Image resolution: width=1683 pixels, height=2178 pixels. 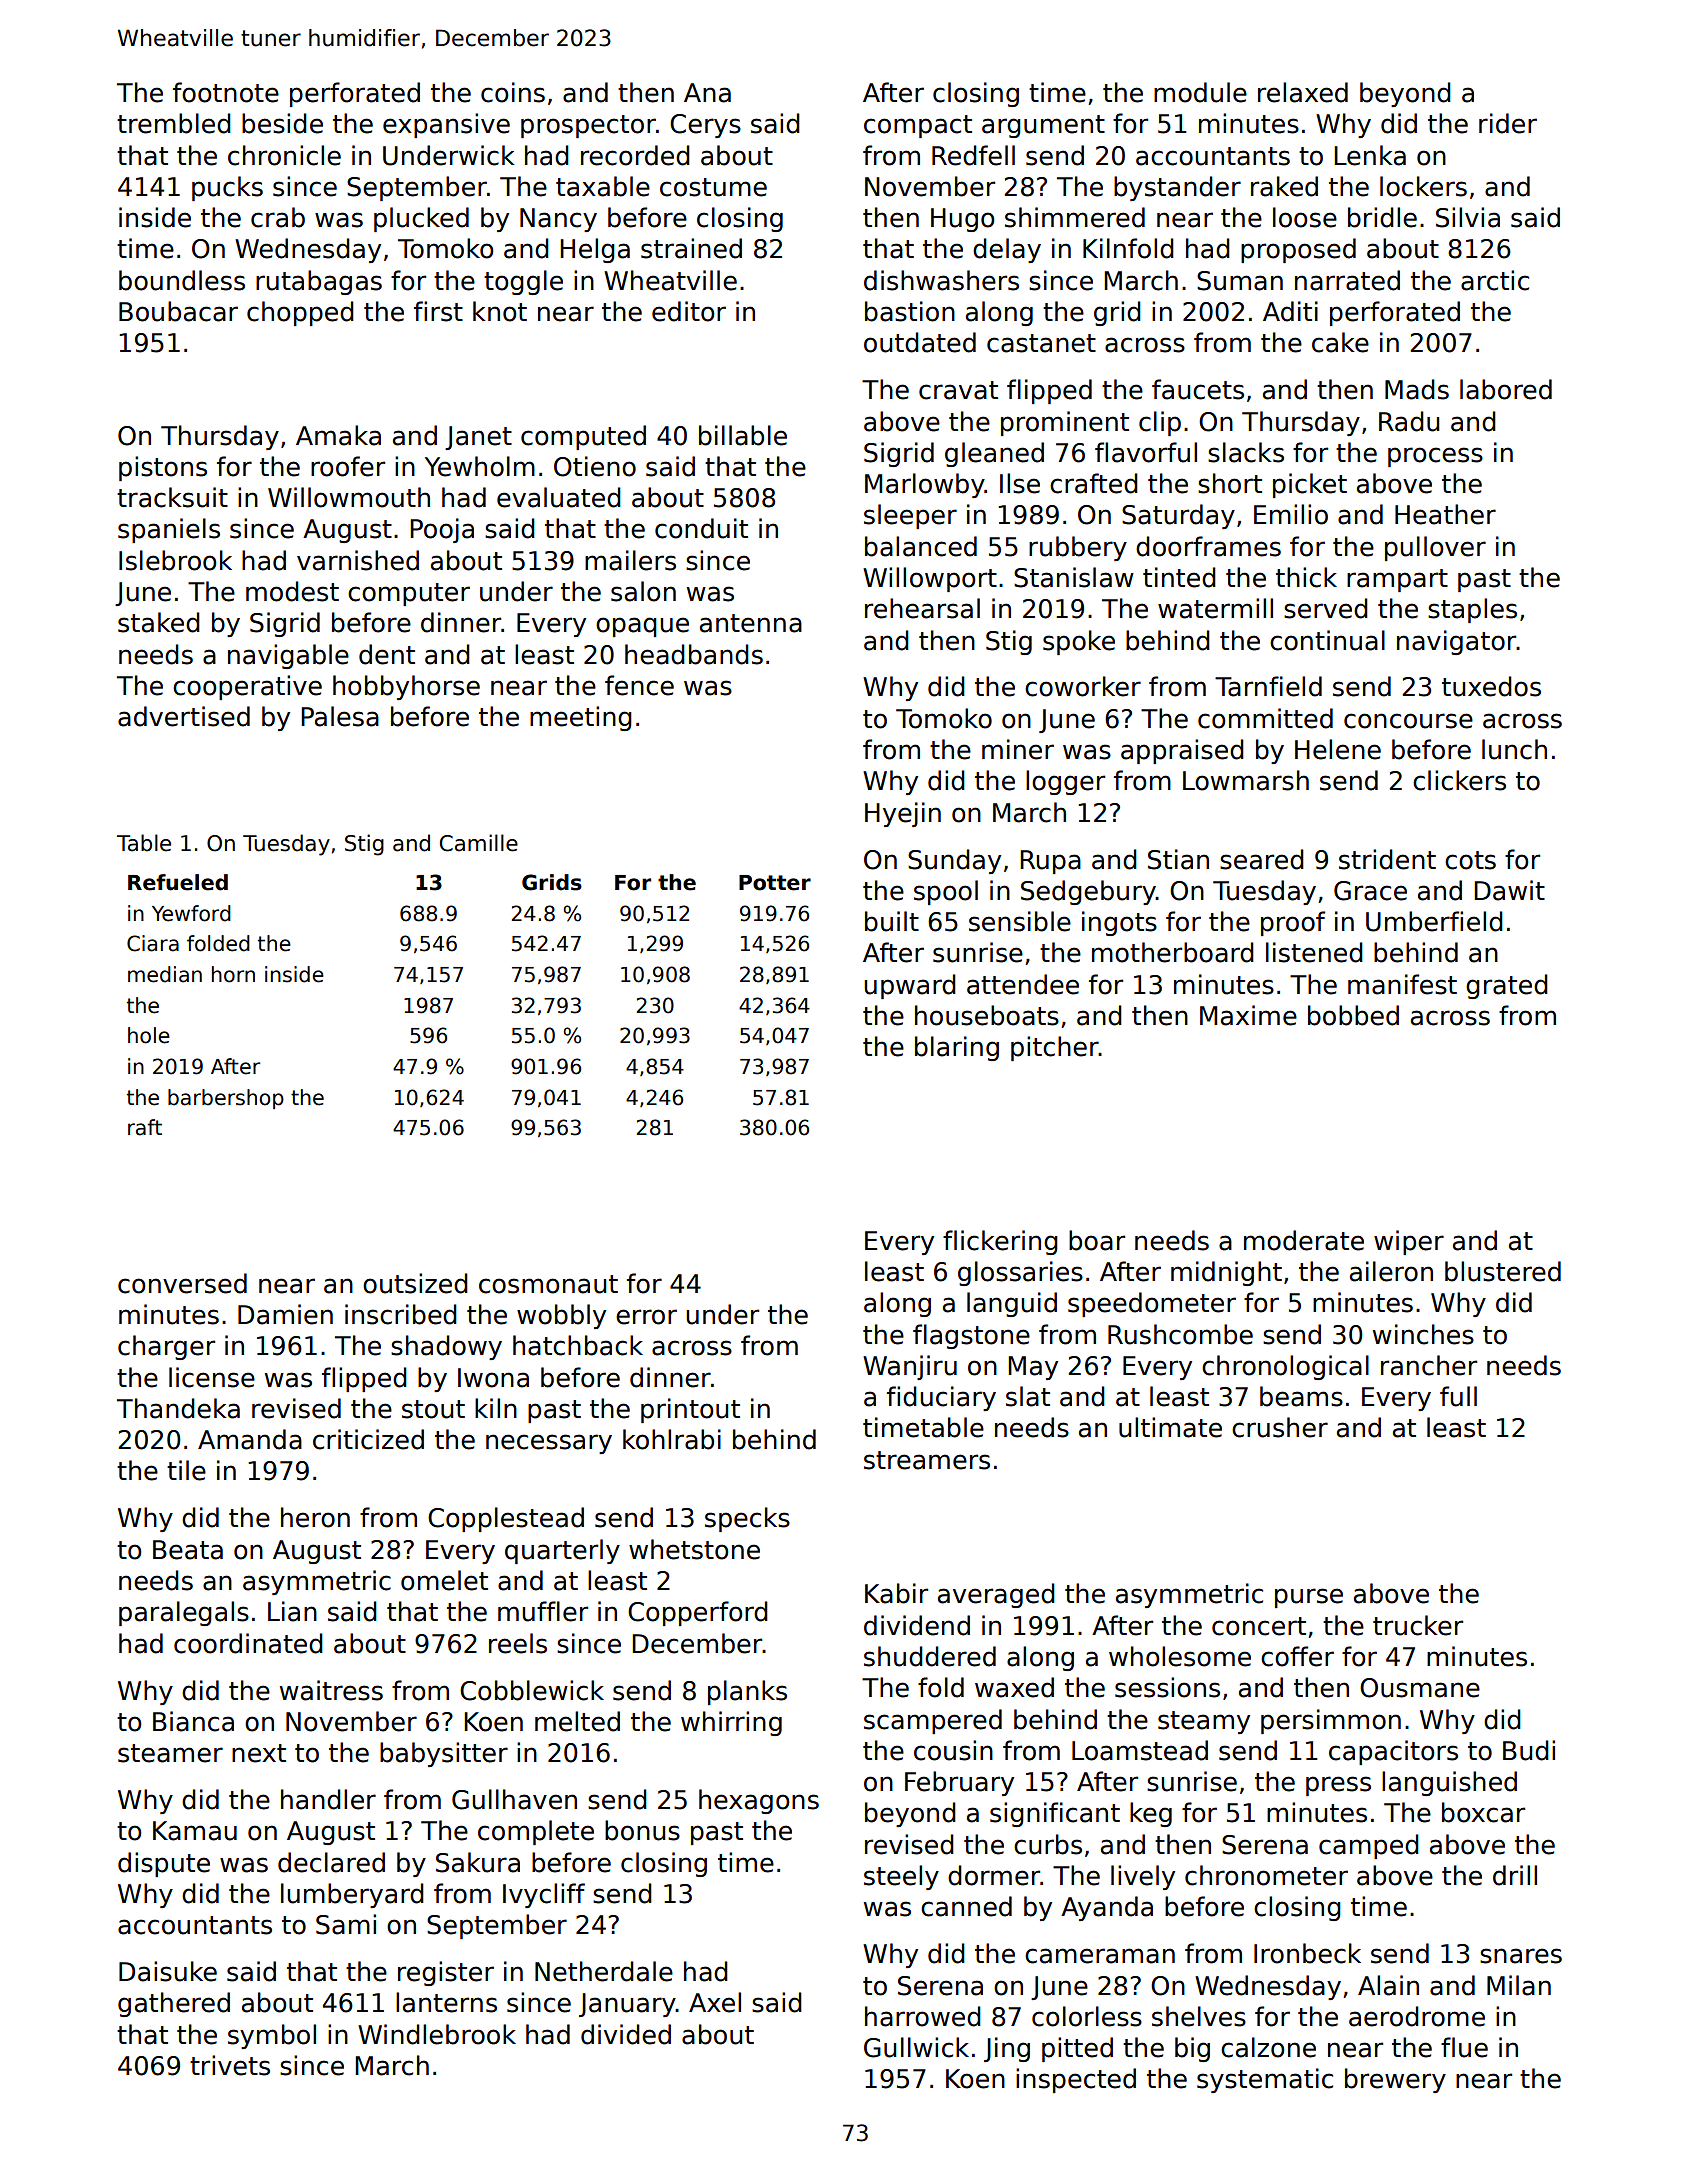 I want to click on rider, so click(x=1508, y=123).
